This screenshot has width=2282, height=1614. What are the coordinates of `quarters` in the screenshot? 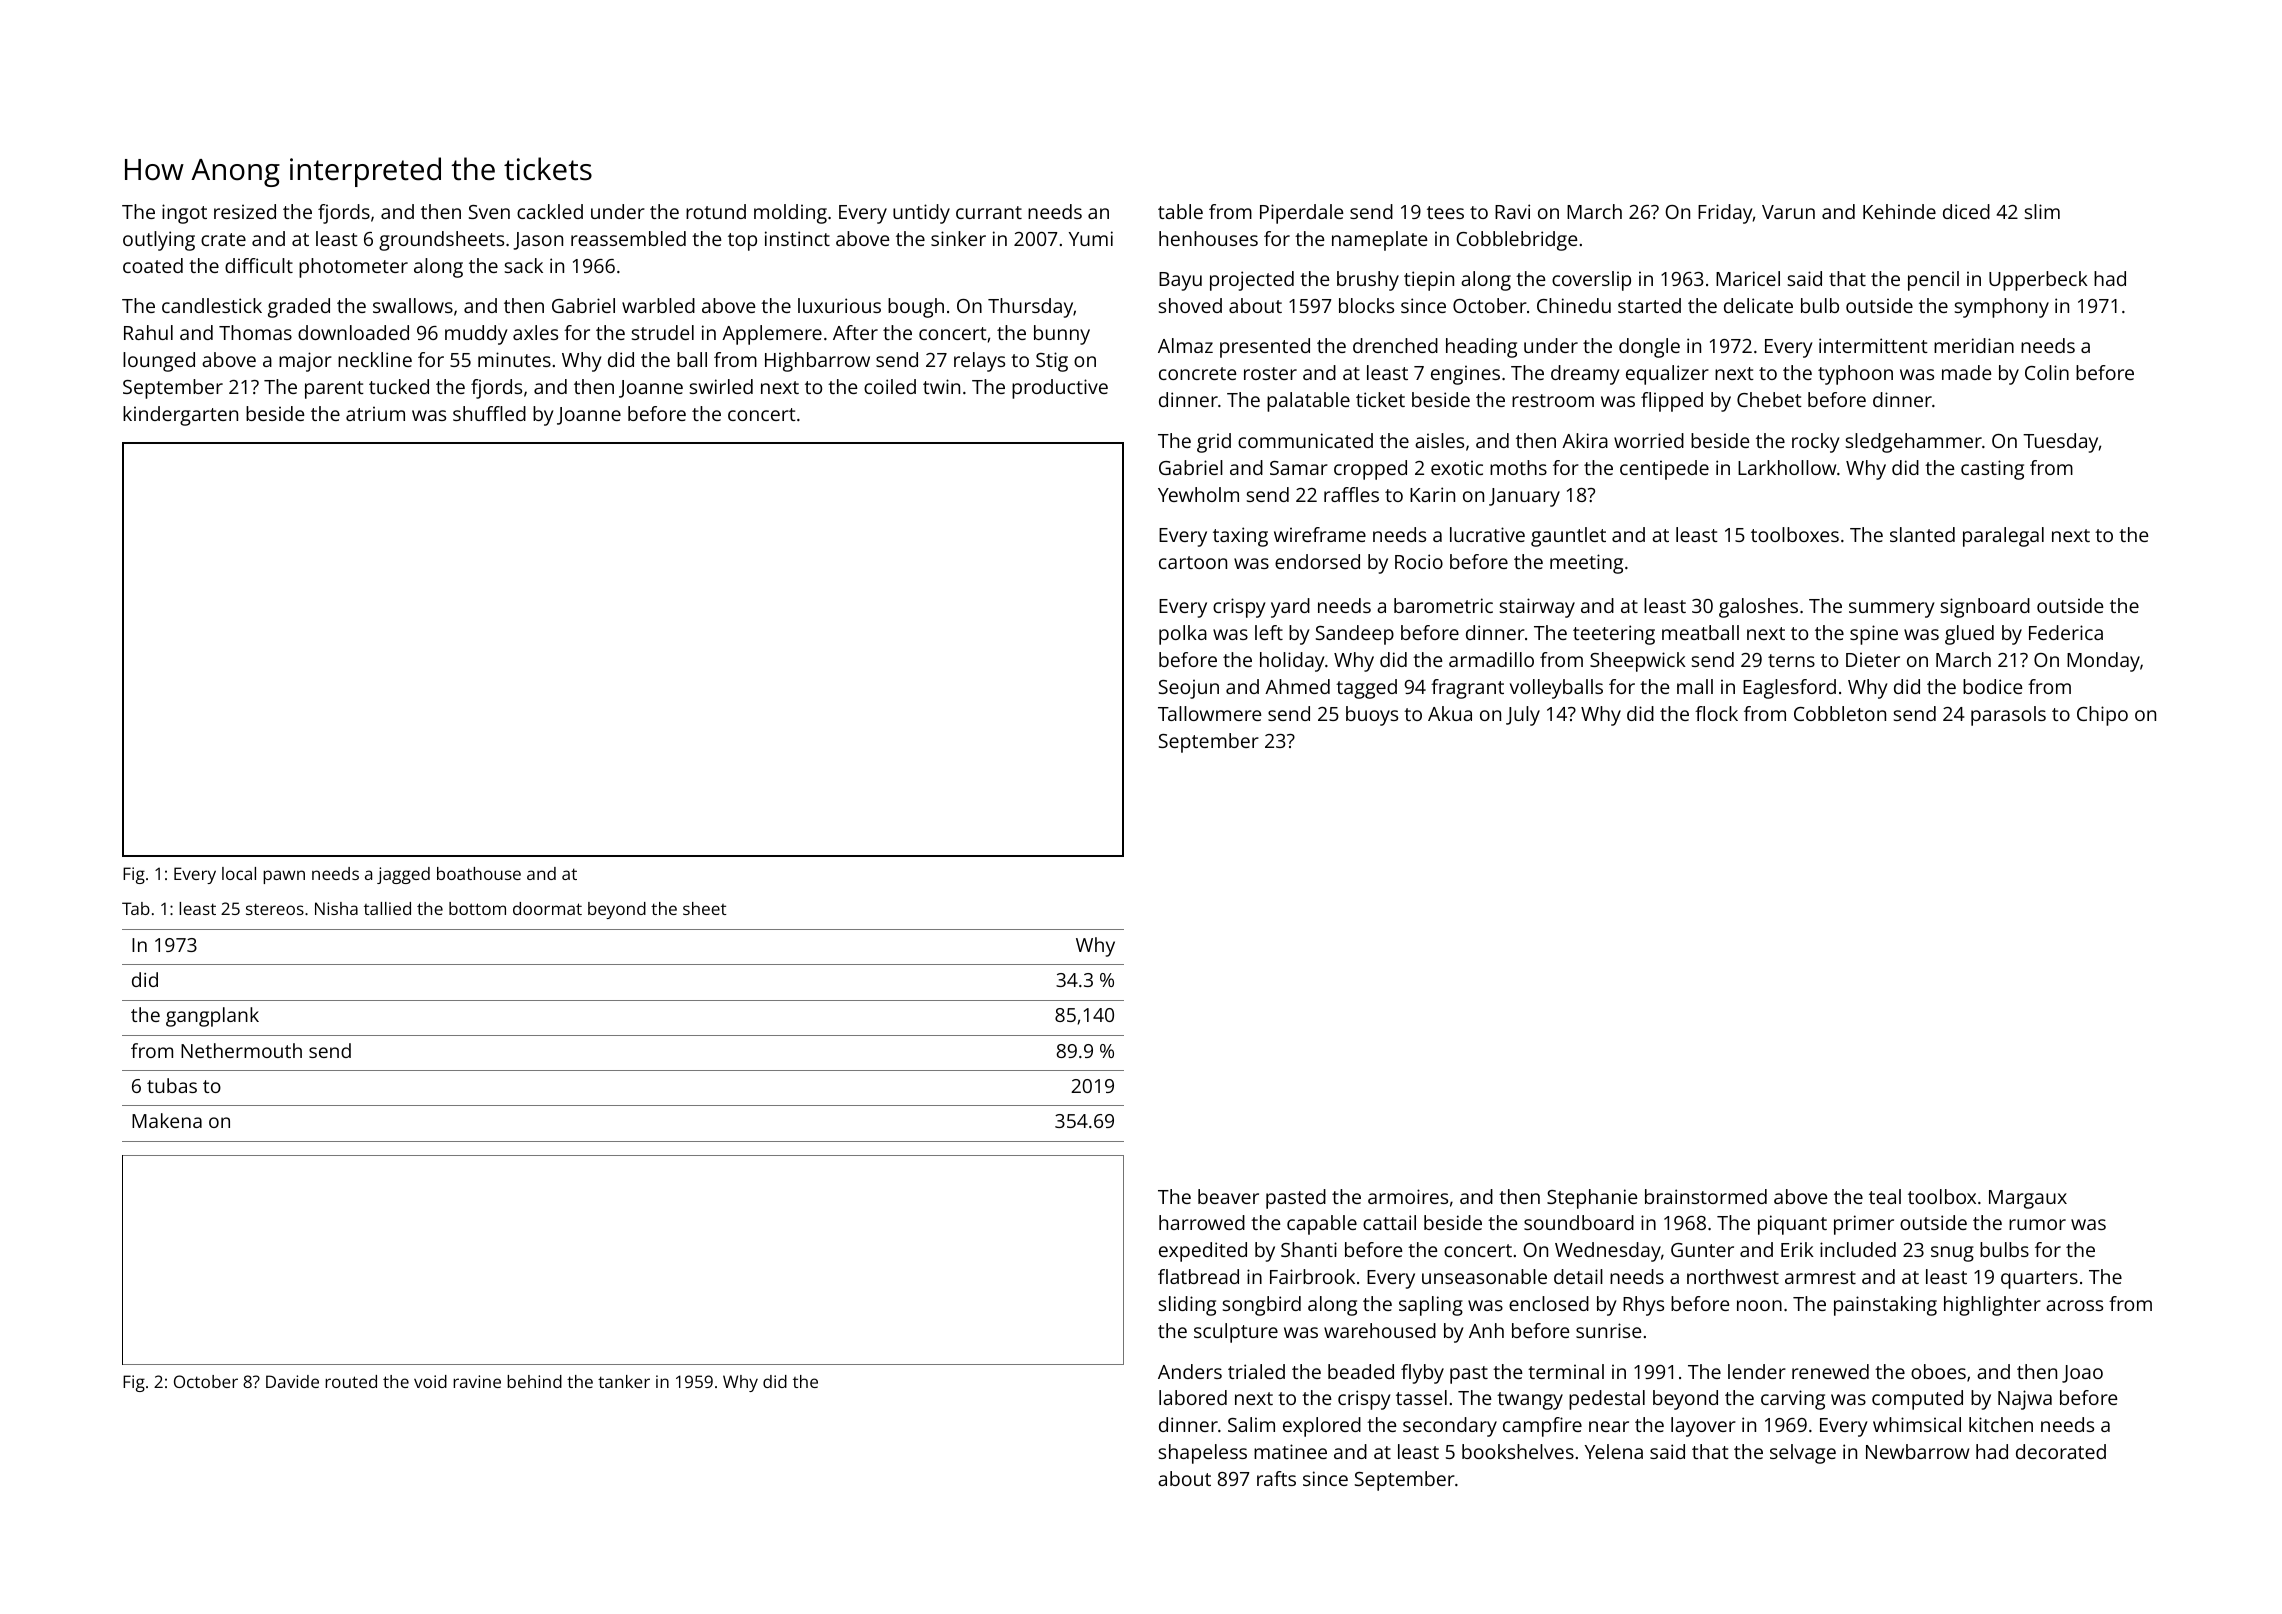 It's located at (2039, 1280).
